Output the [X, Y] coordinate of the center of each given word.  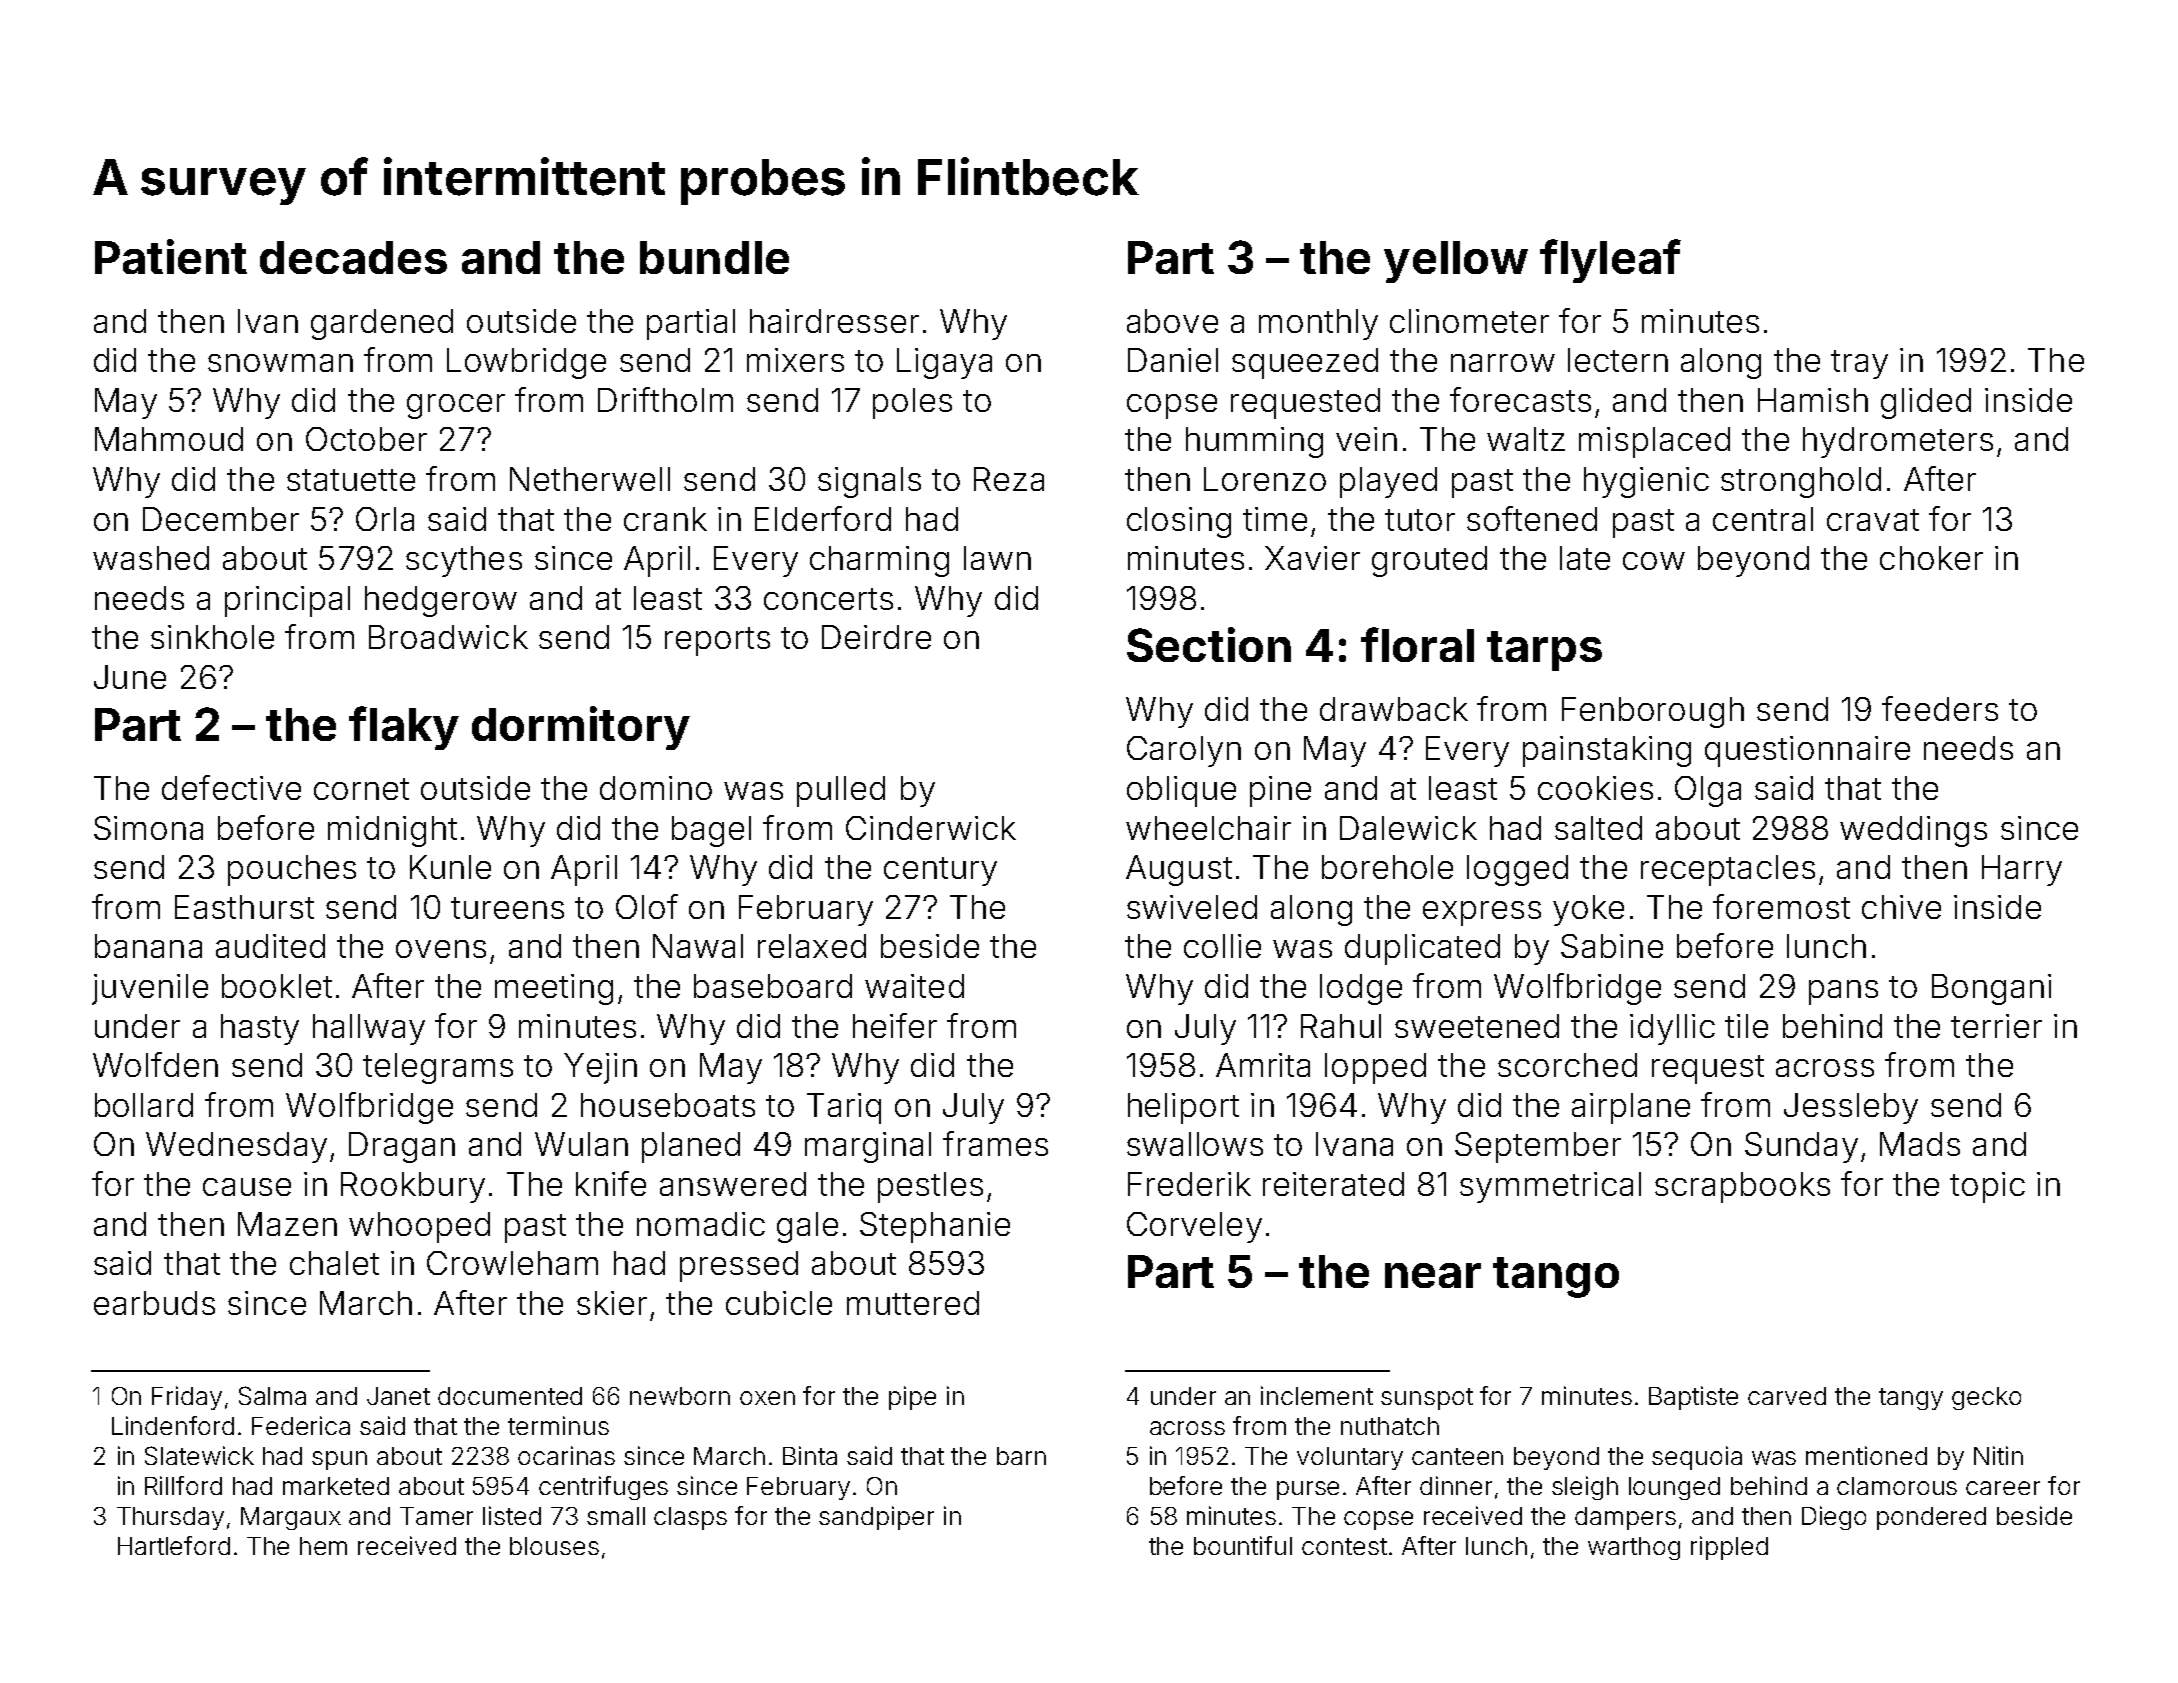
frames [995, 1143]
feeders [1940, 708]
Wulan [581, 1144]
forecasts [1520, 399]
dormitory [581, 728]
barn [1021, 1456]
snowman [280, 363]
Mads [1920, 1144]
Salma [272, 1395]
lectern [1618, 360]
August [1179, 870]
